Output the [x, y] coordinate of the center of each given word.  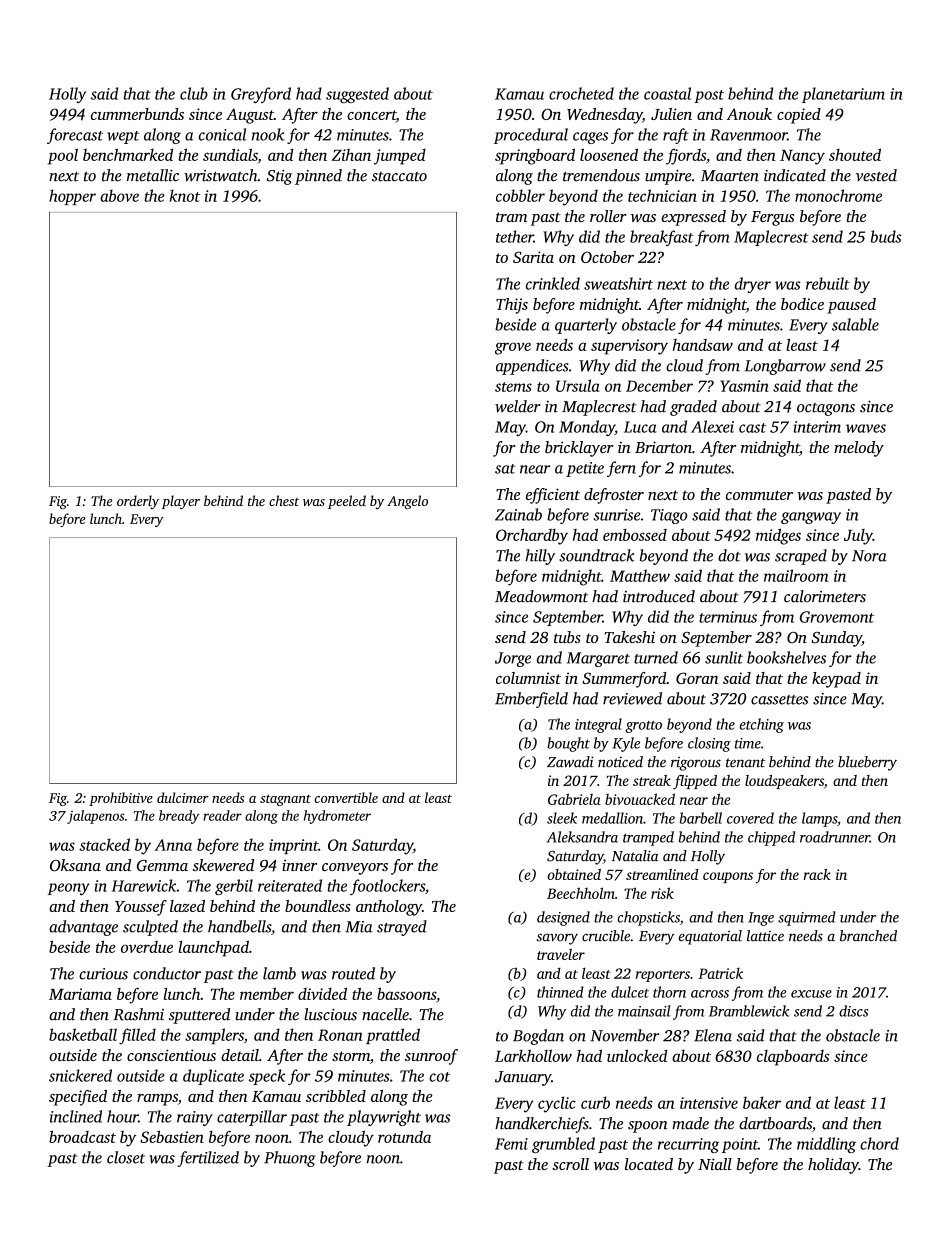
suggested [357, 95]
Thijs [512, 306]
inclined [76, 1116]
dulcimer [183, 797]
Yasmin [744, 386]
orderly [138, 502]
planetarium [843, 95]
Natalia [635, 856]
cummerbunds [137, 114]
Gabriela [574, 799]
